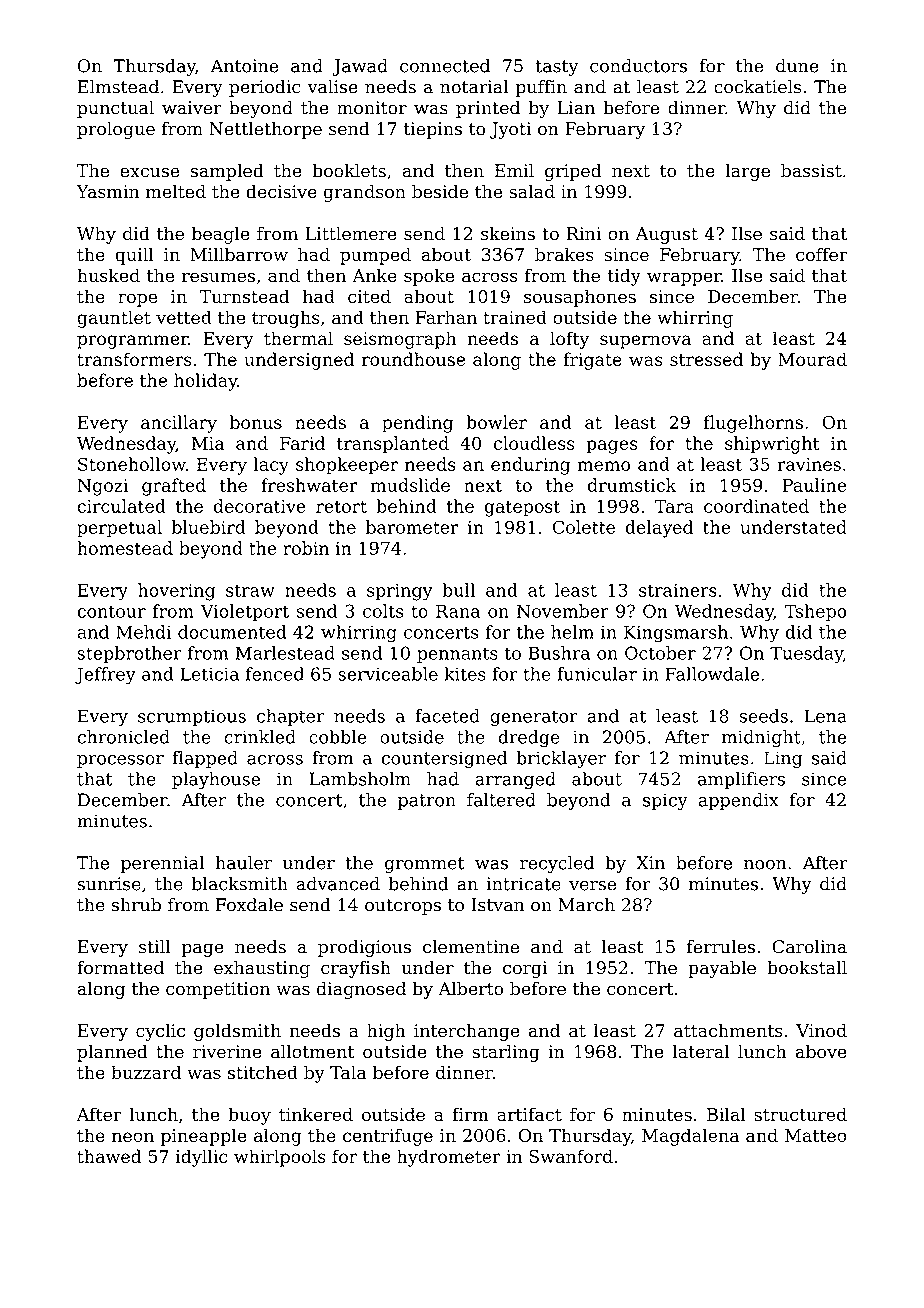  Describe the element at coordinates (765, 865) in the screenshot. I see `noon` at that location.
